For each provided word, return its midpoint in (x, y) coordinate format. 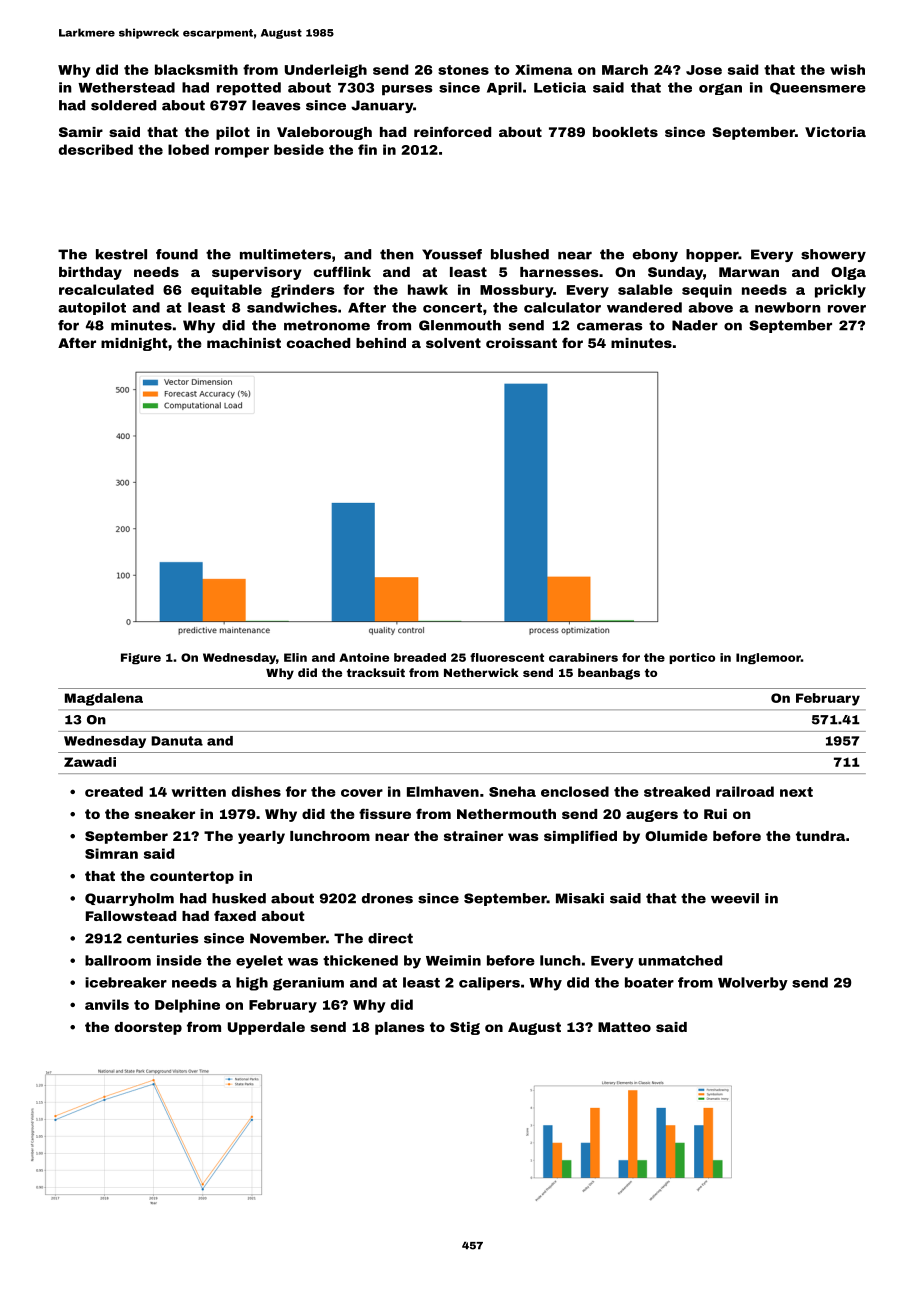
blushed (520, 254)
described (96, 149)
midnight (134, 344)
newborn (788, 307)
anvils (107, 1004)
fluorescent (507, 657)
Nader (695, 325)
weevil (735, 898)
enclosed (575, 791)
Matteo (624, 1027)
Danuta (177, 741)
